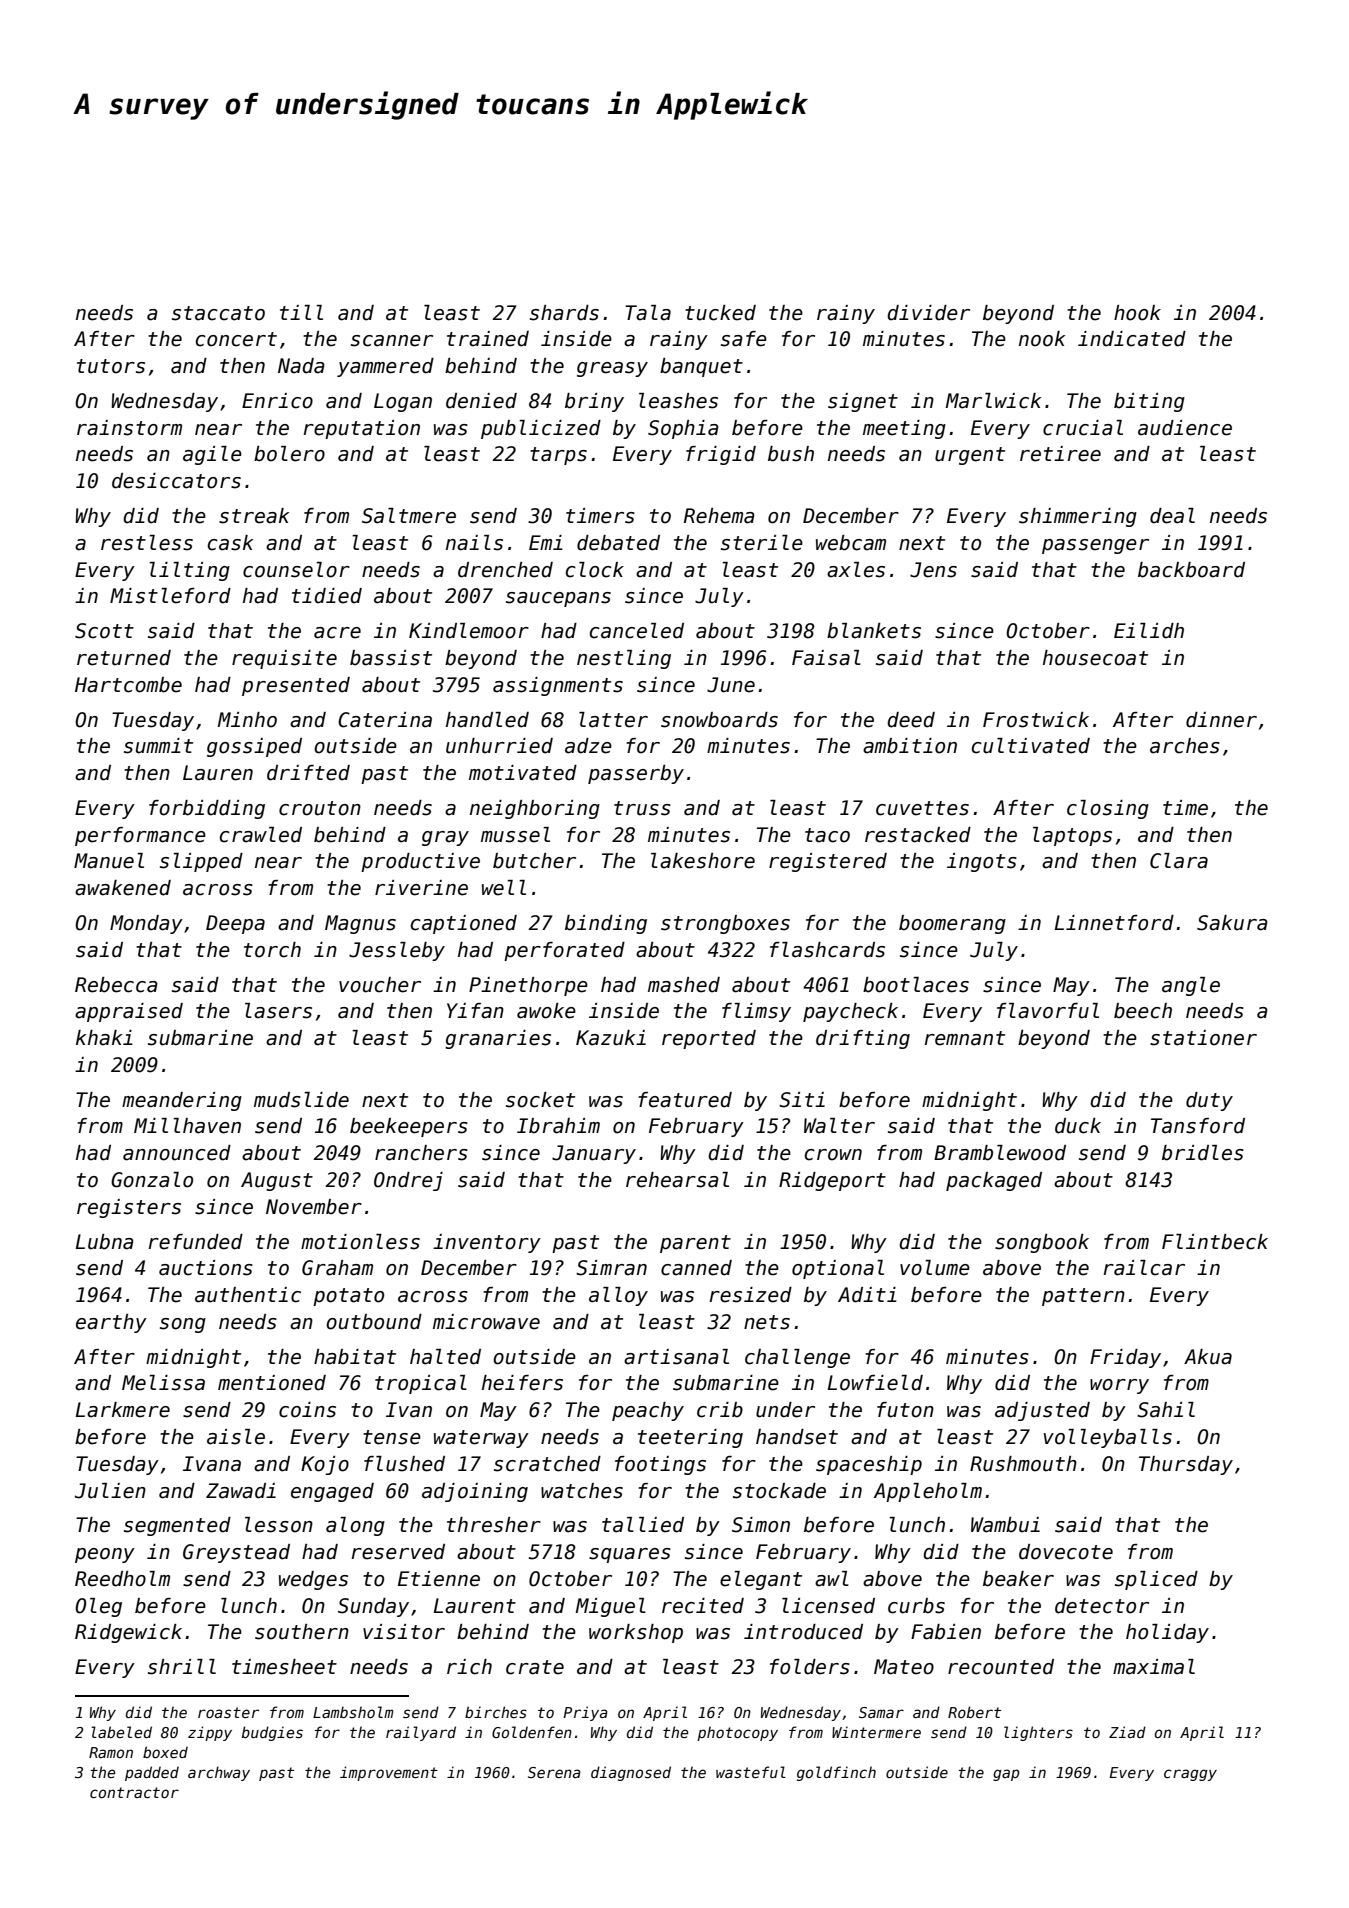 The height and width of the image is (1908, 1349). What do you see at coordinates (389, 1773) in the image?
I see `improvement` at bounding box center [389, 1773].
